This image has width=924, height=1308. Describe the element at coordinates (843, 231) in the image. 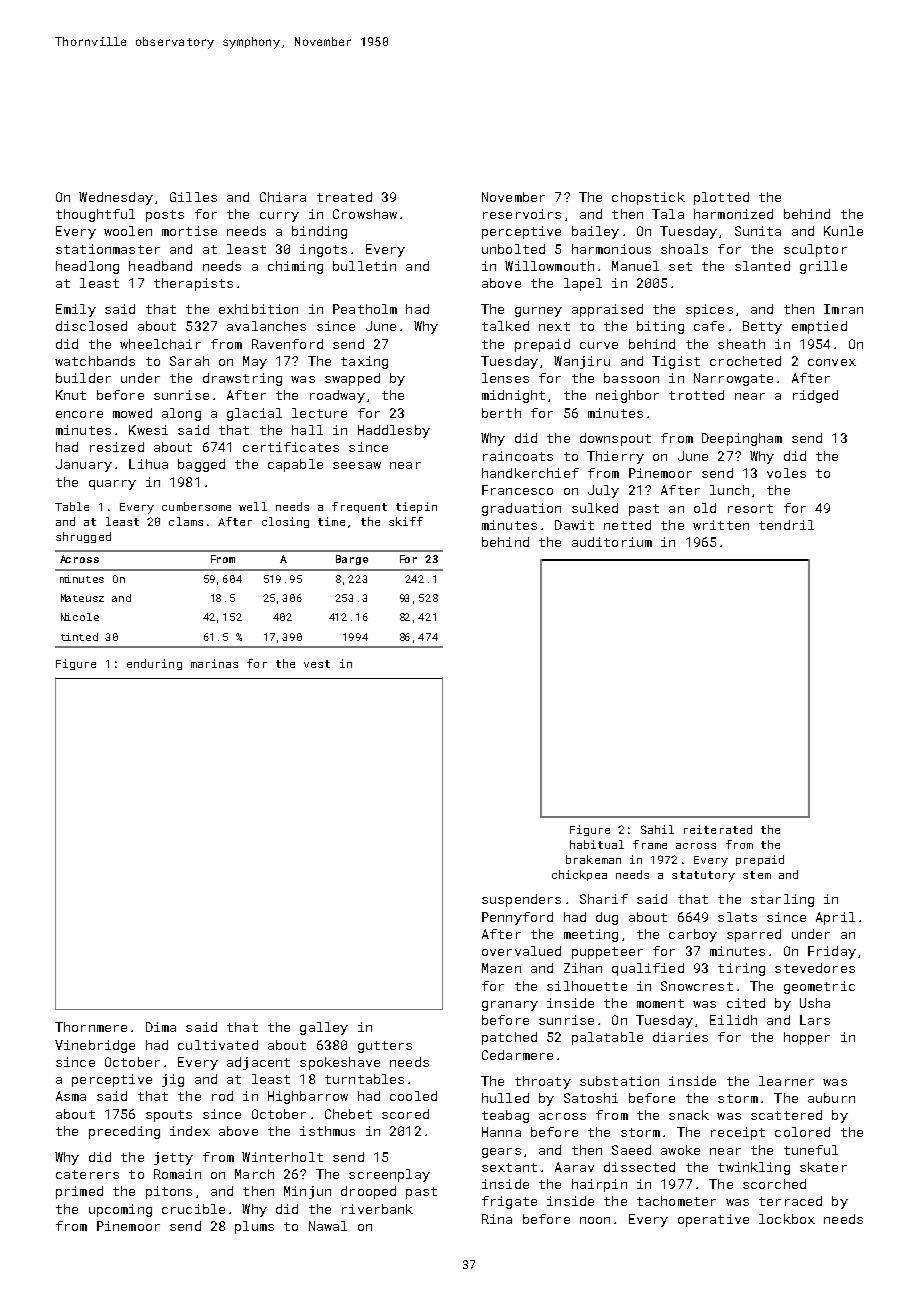

I see `Kunle` at that location.
